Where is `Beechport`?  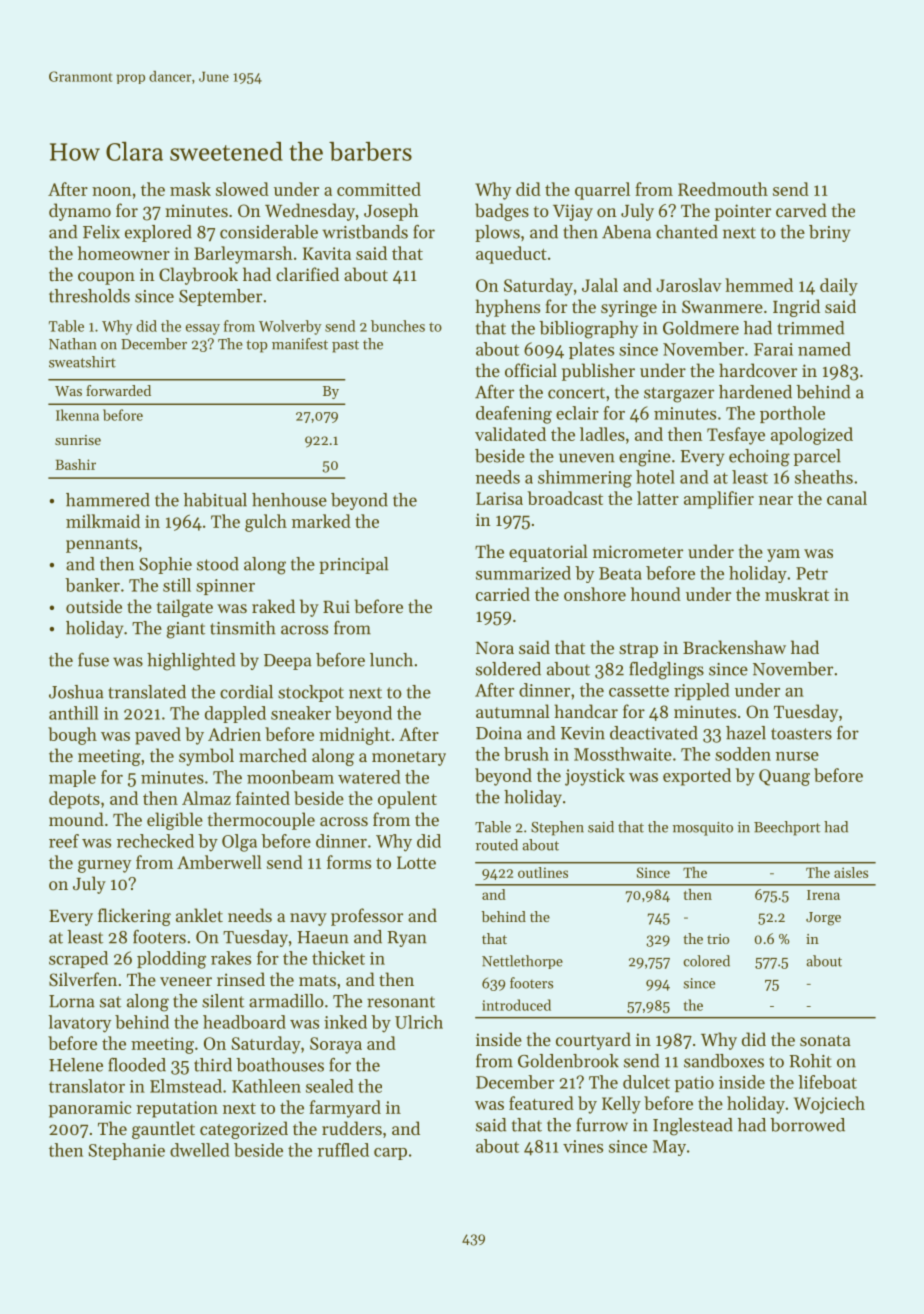
Beechport is located at coordinates (787, 828).
